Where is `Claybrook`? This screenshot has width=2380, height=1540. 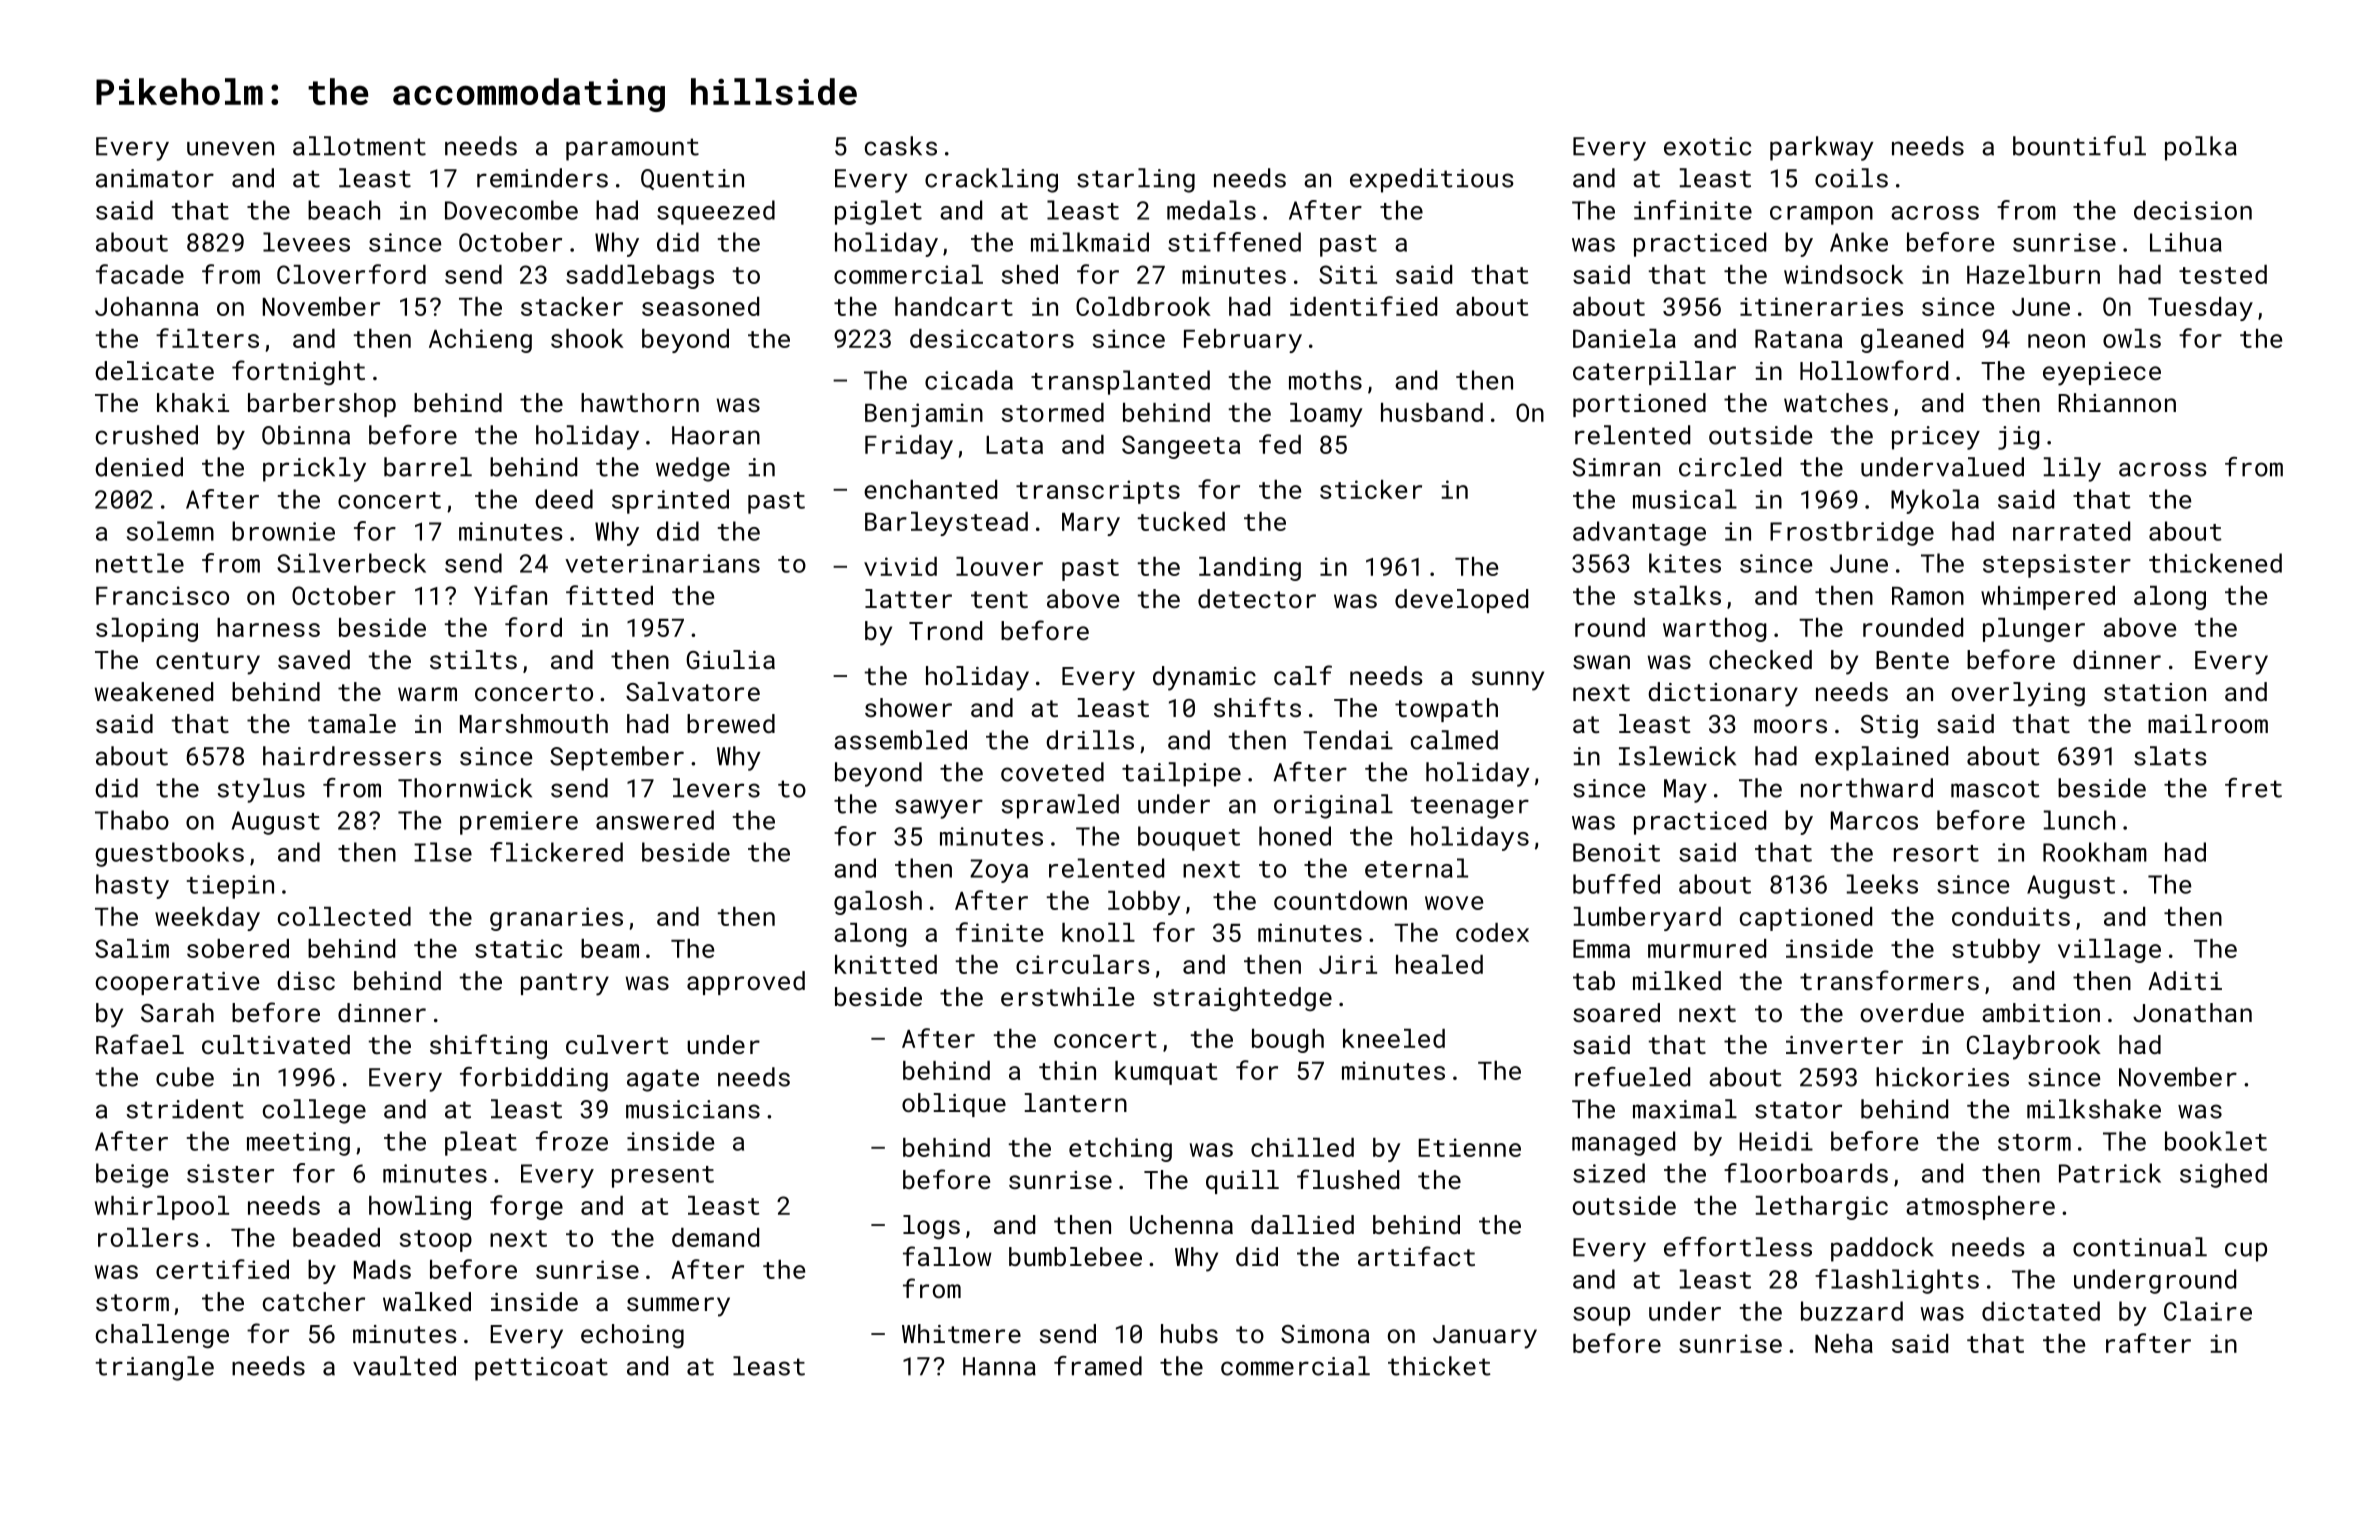
Claybrook is located at coordinates (2034, 1047).
